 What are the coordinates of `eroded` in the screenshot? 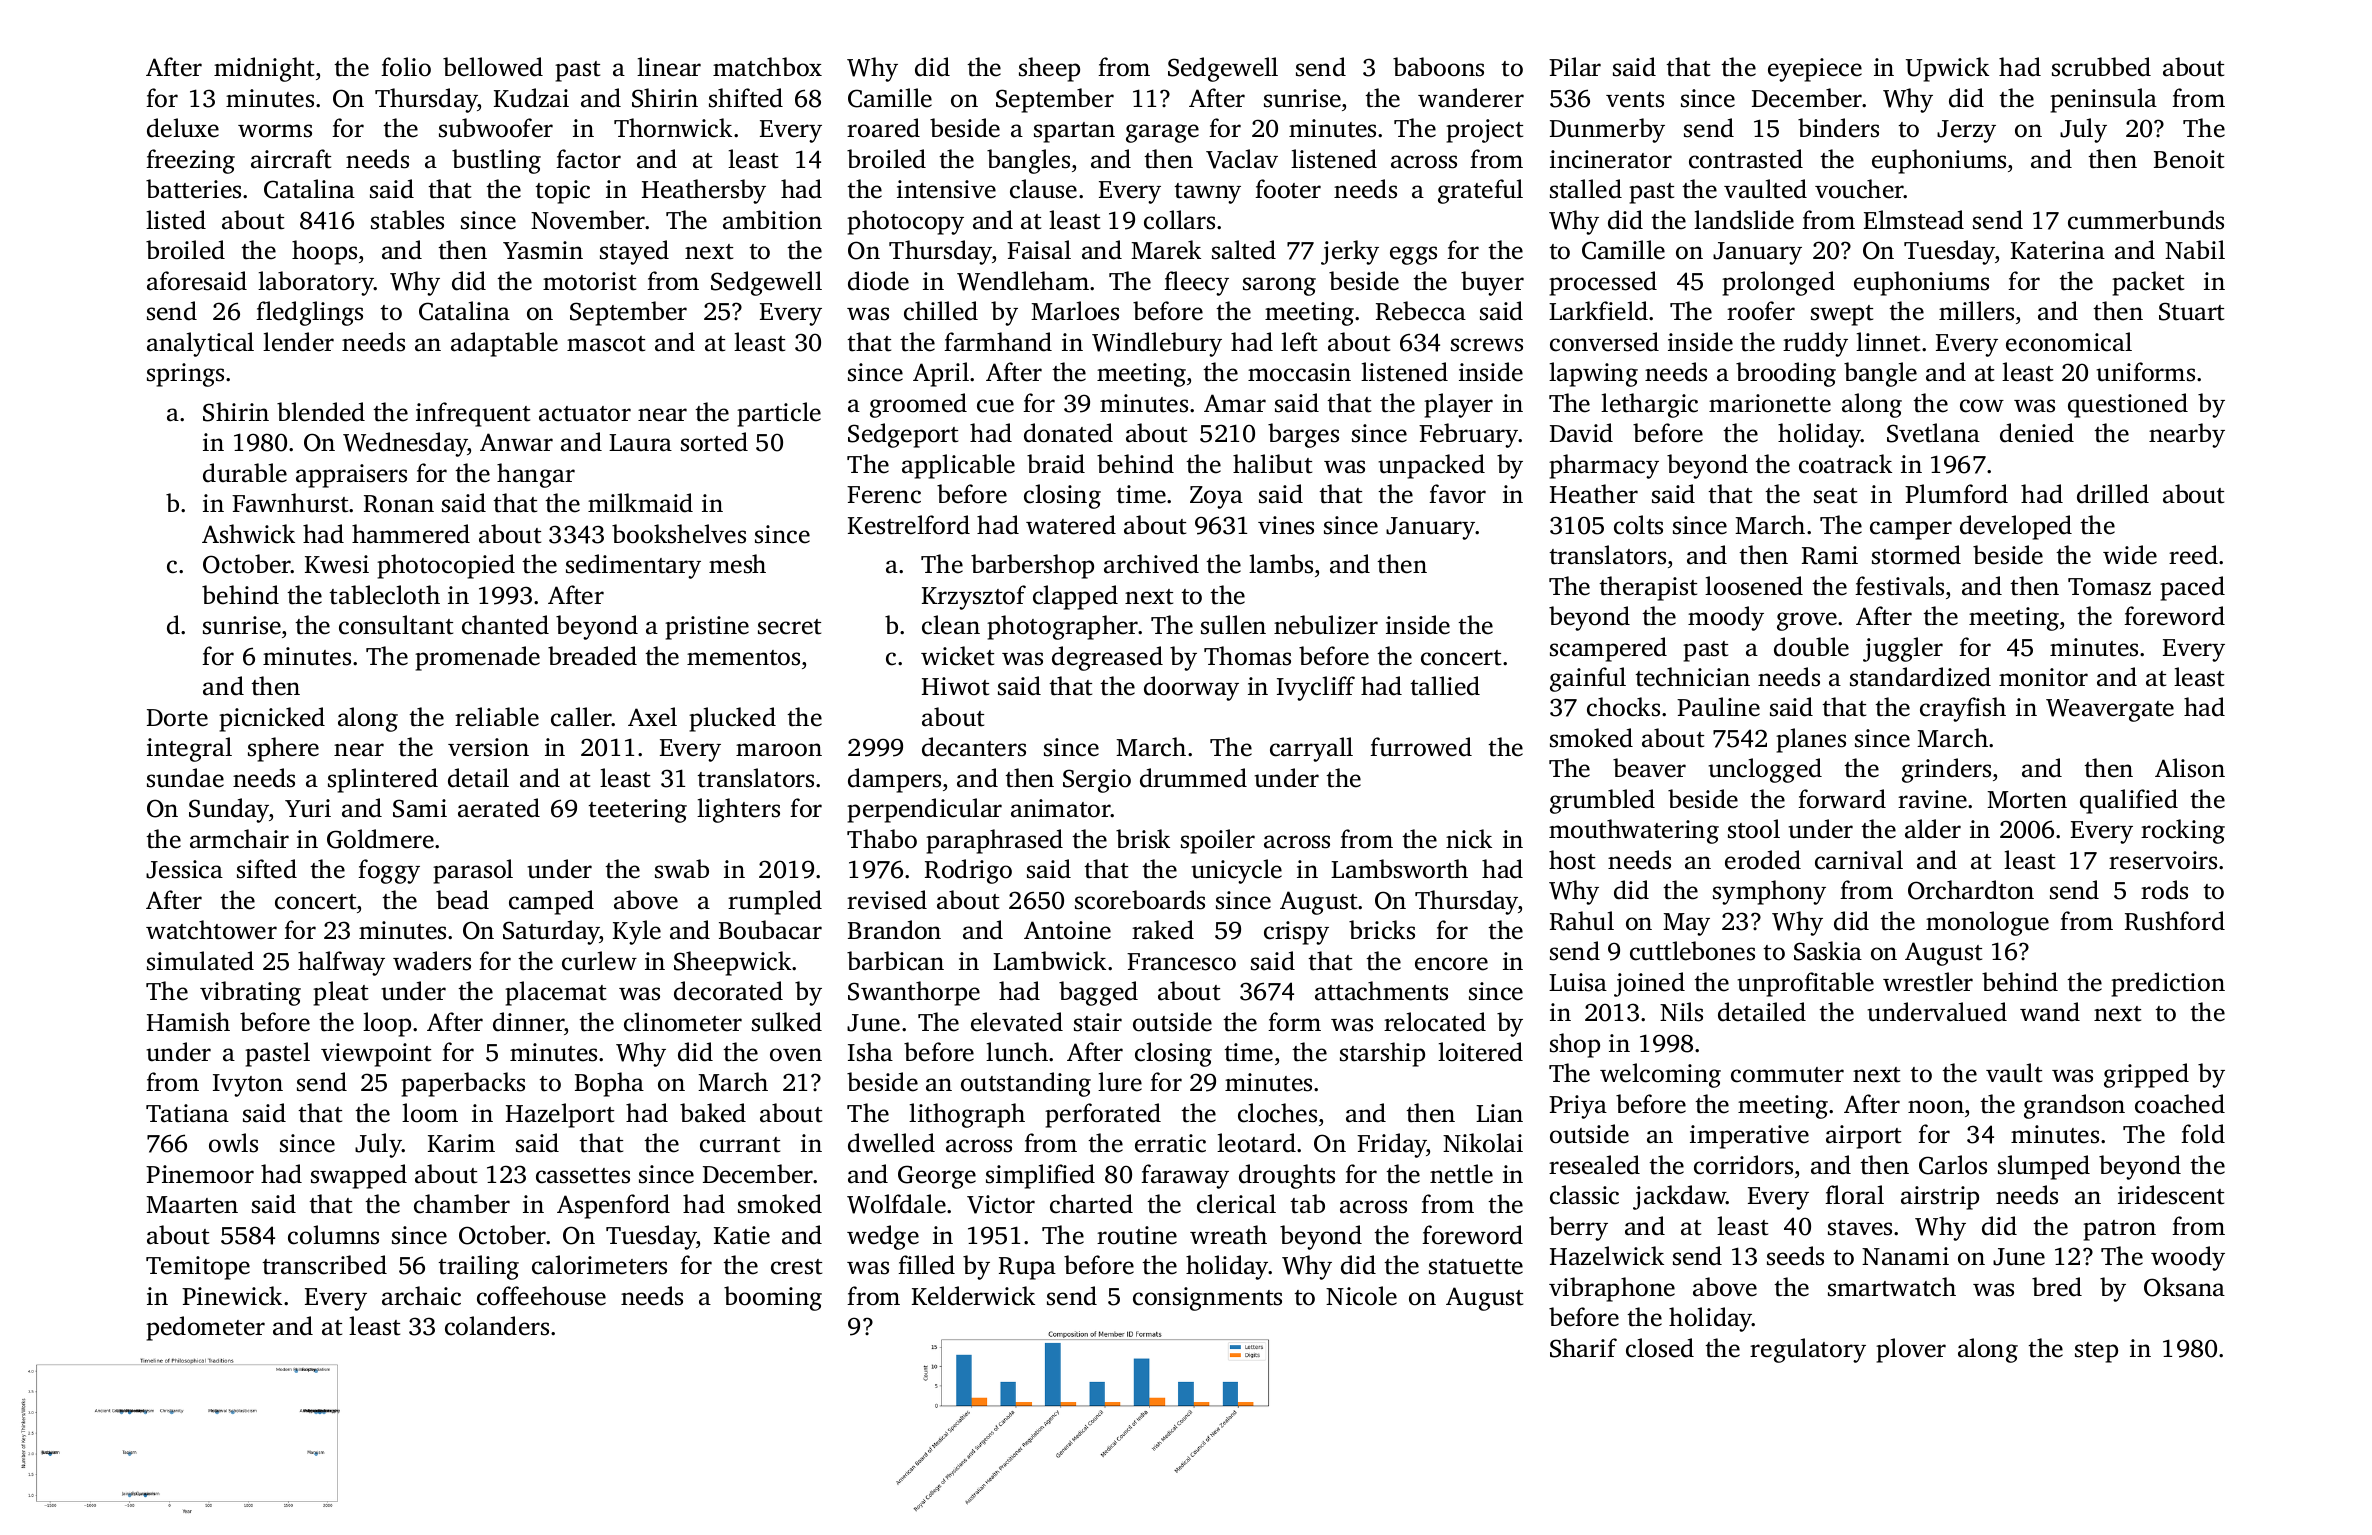 It's located at (1763, 860).
